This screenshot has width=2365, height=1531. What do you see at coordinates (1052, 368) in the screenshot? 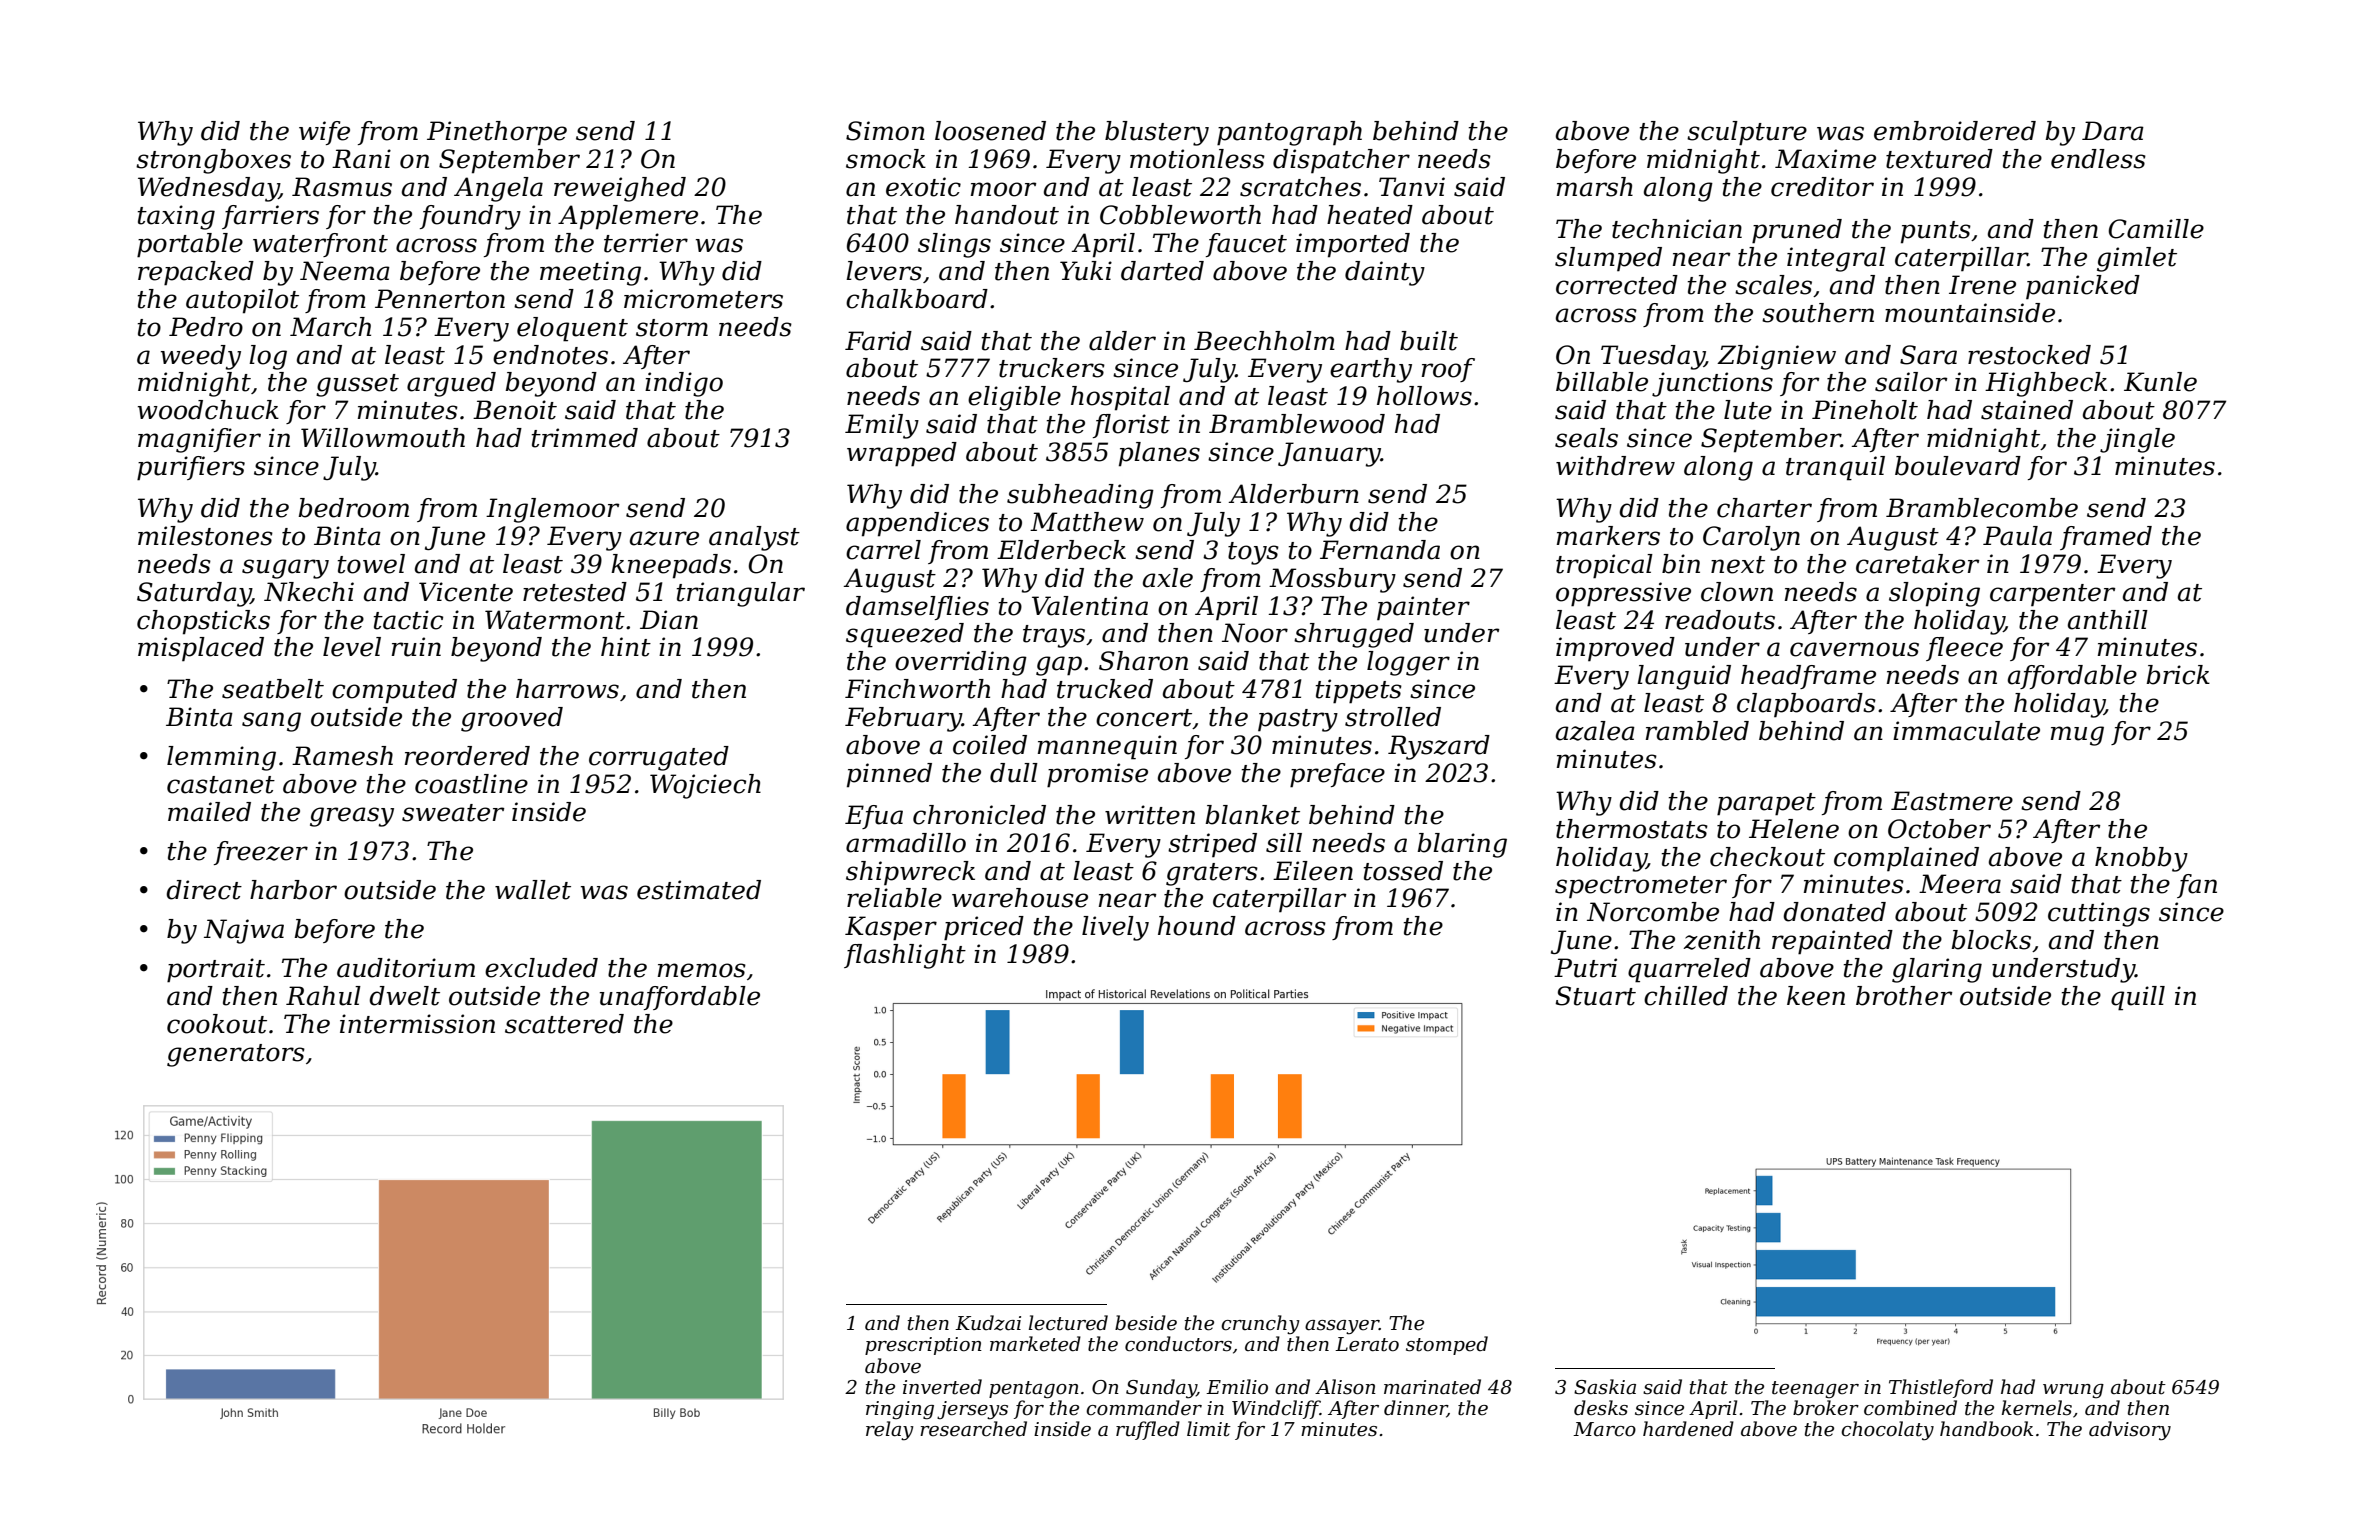
I see `truckers` at bounding box center [1052, 368].
